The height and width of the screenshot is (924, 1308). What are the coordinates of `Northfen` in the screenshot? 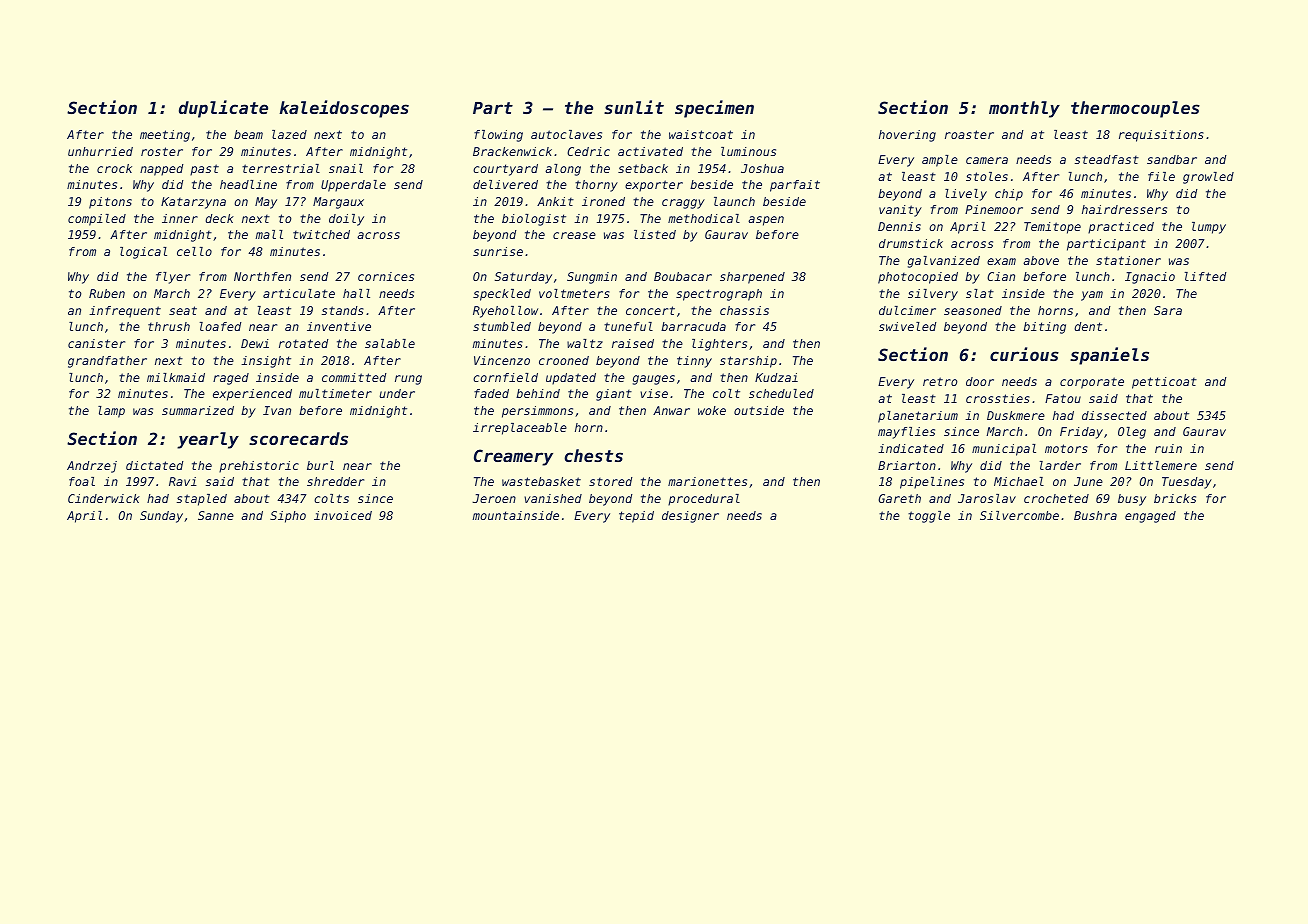 It's located at (262, 276).
